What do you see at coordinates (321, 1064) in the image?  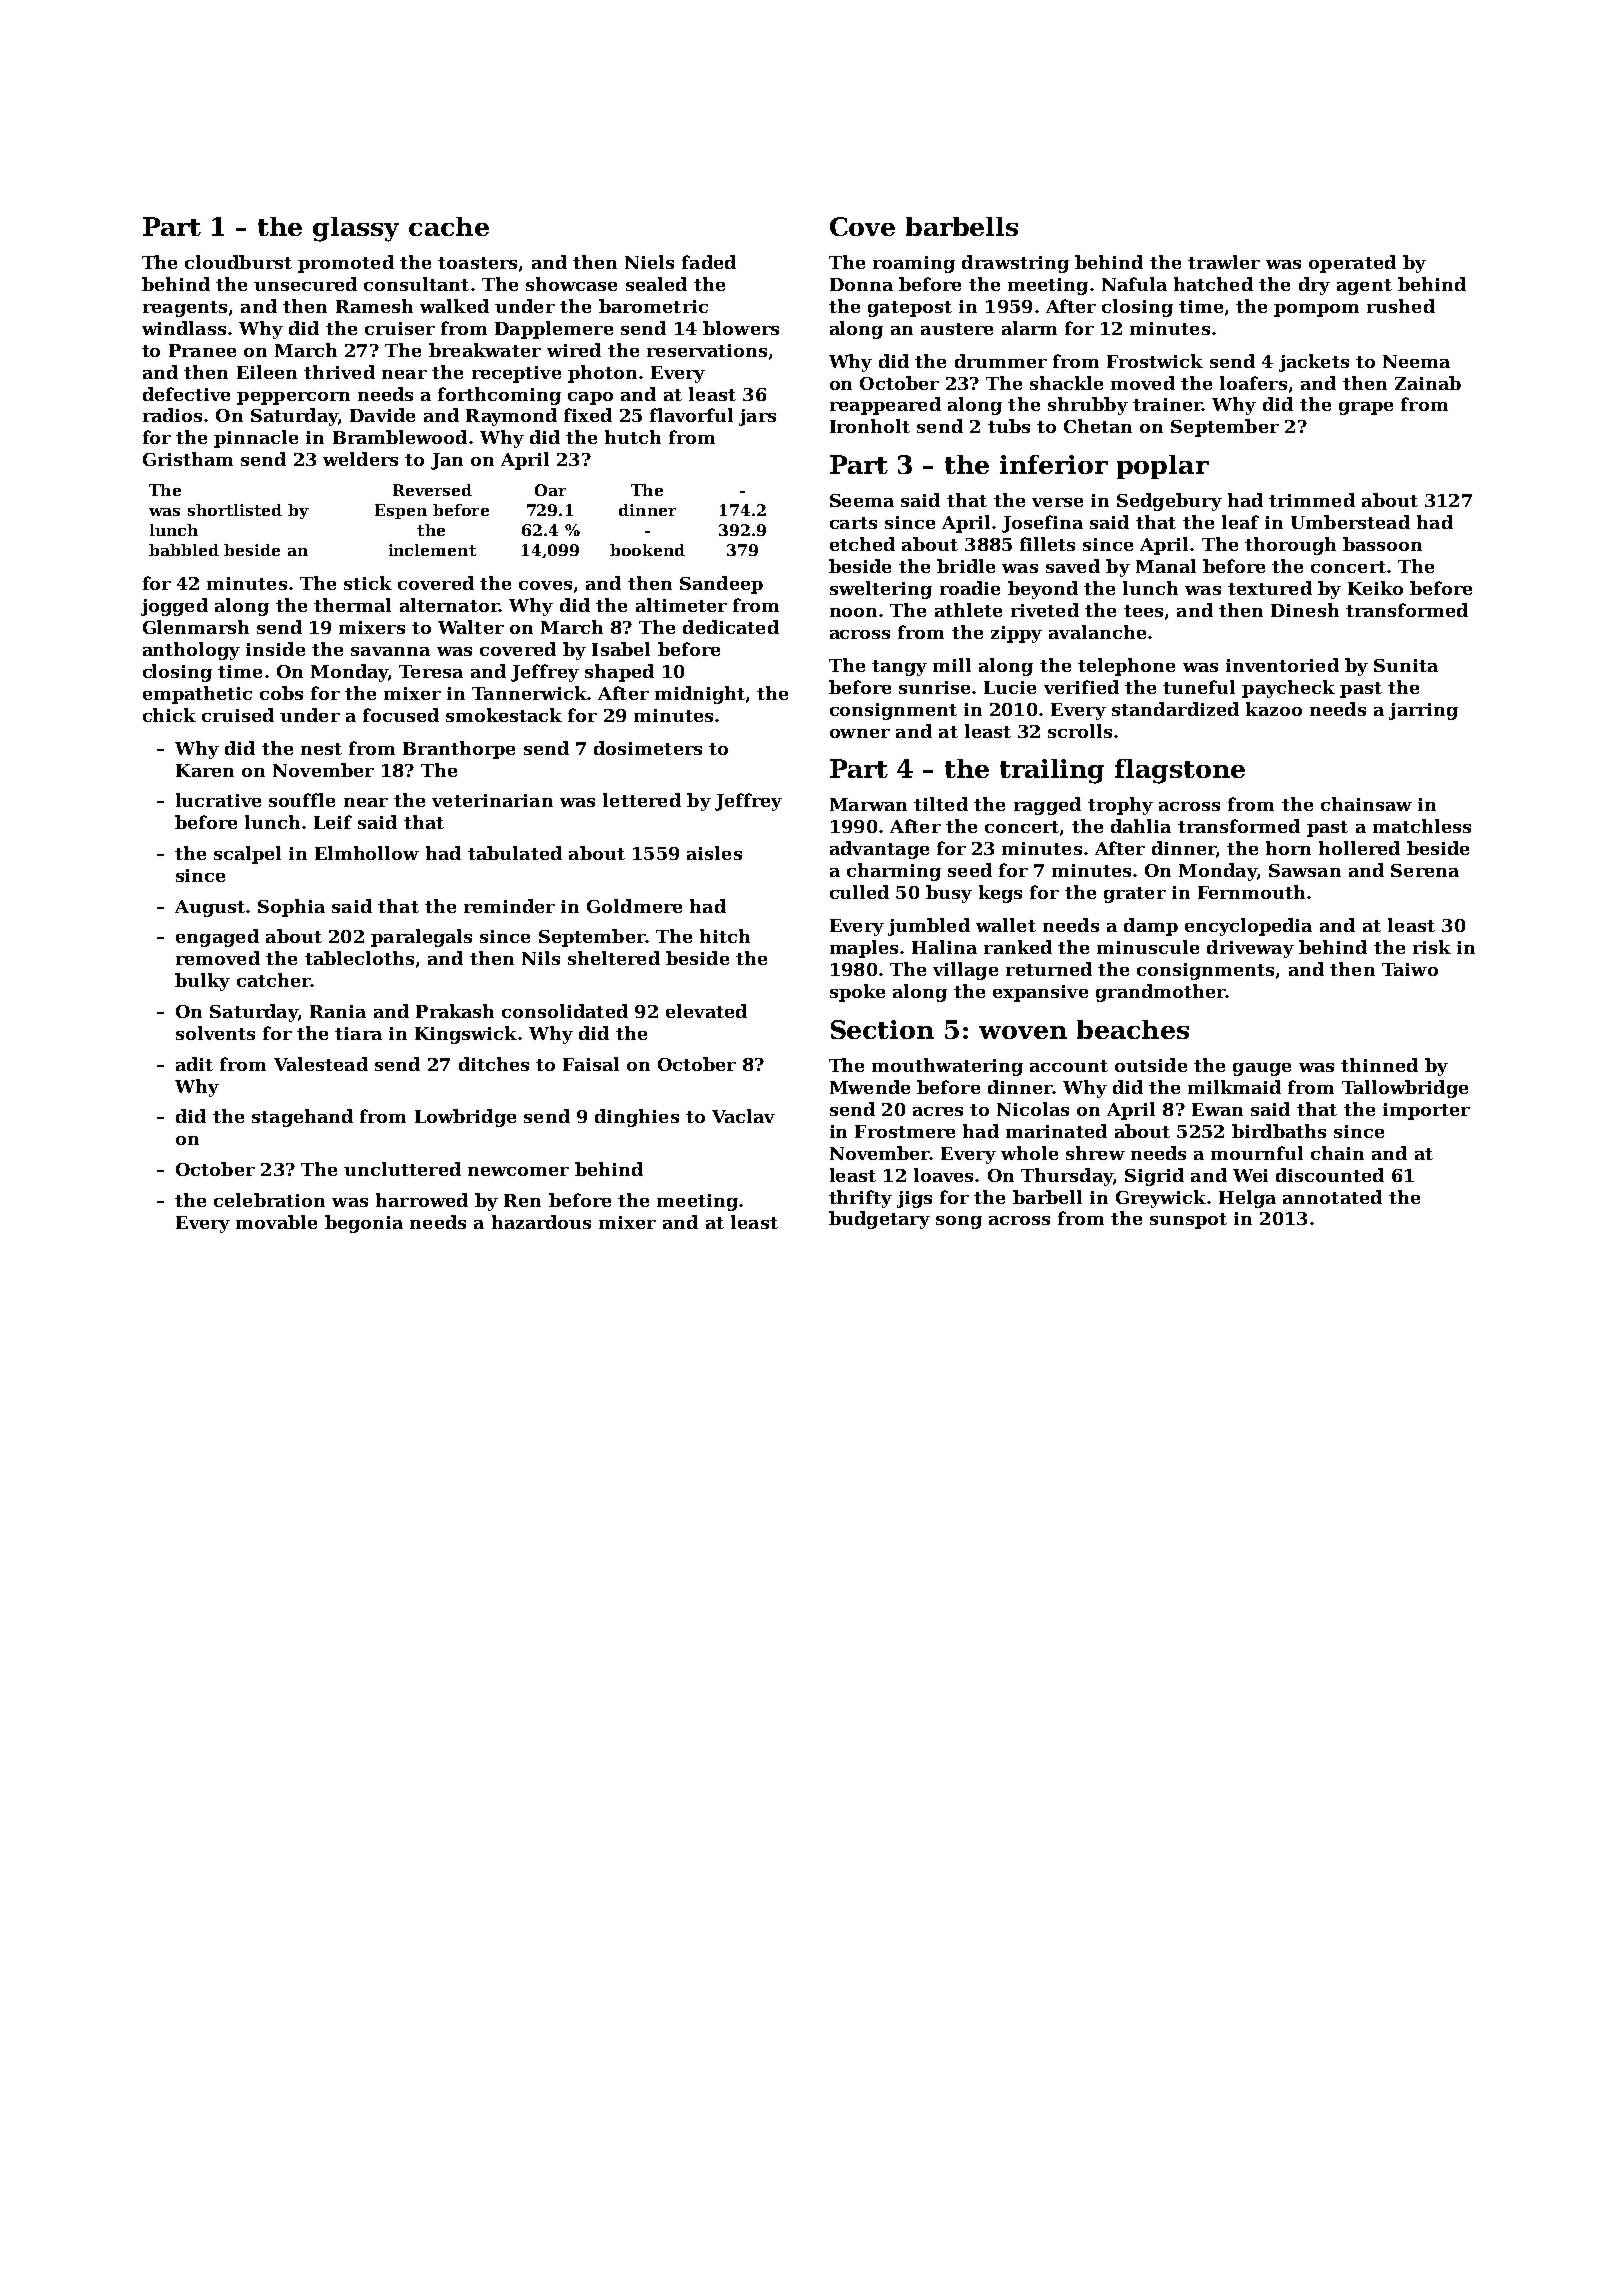 I see `Valestead` at bounding box center [321, 1064].
